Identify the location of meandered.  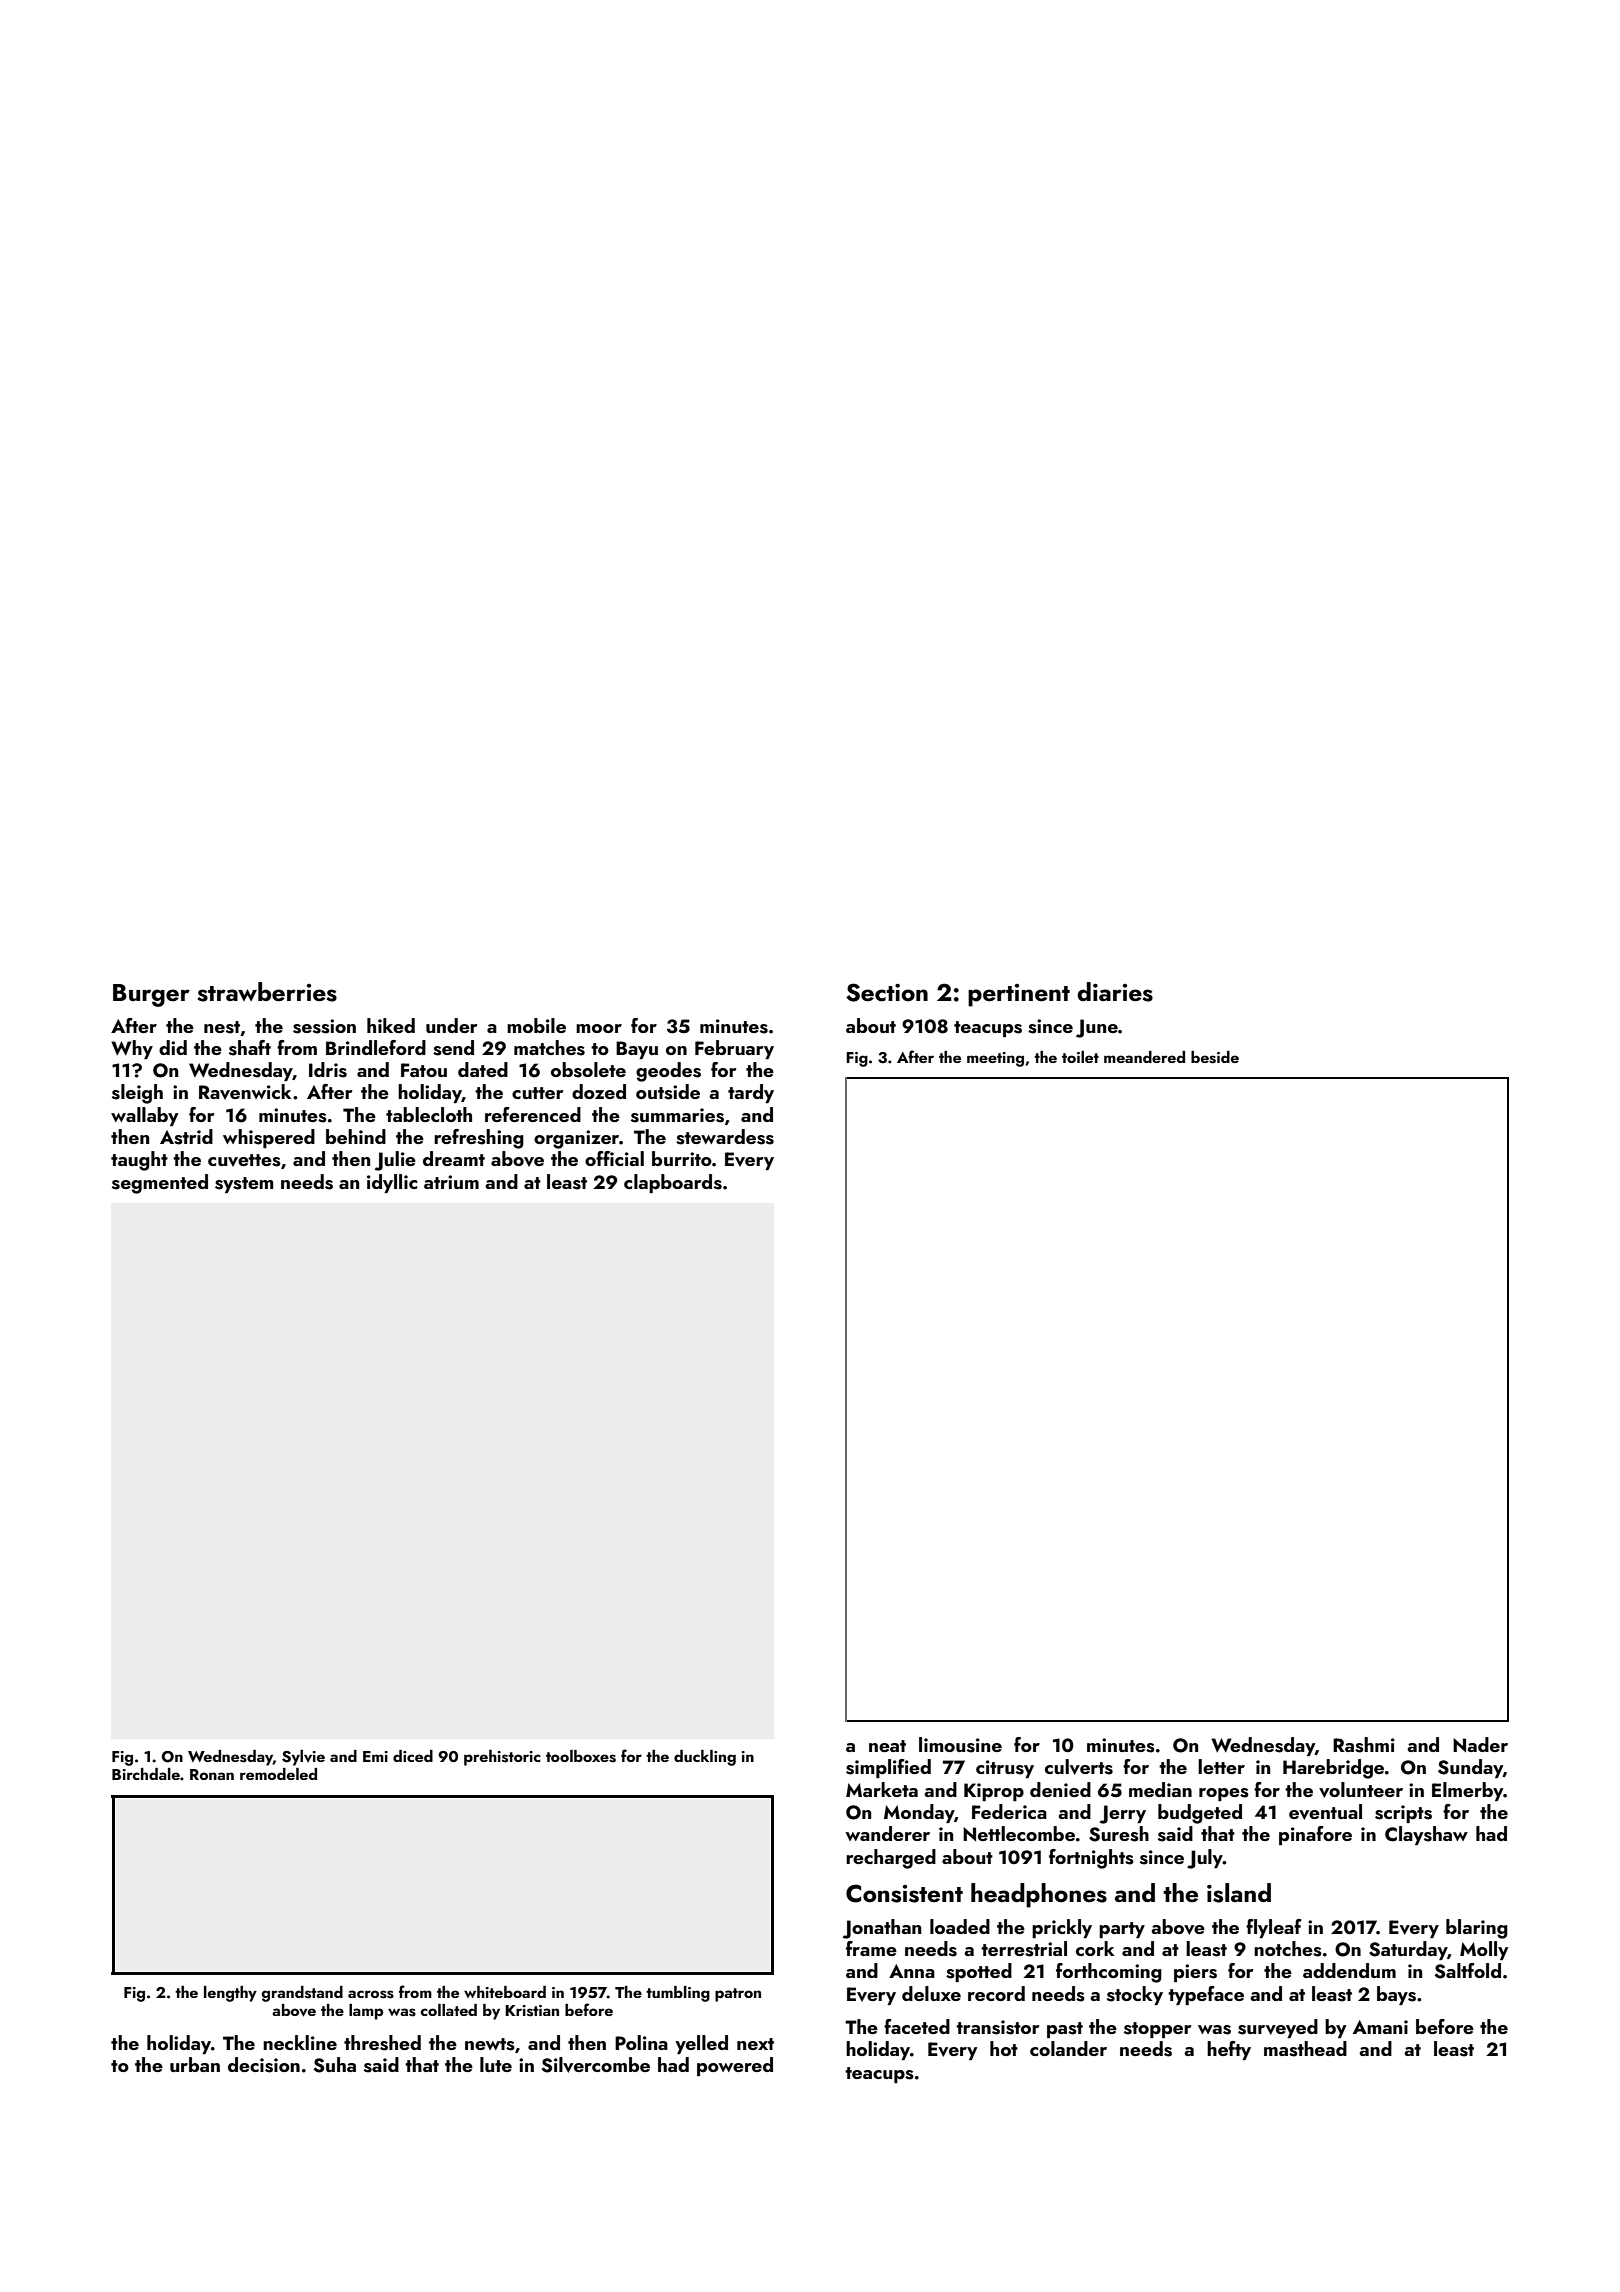
(1144, 1057).
